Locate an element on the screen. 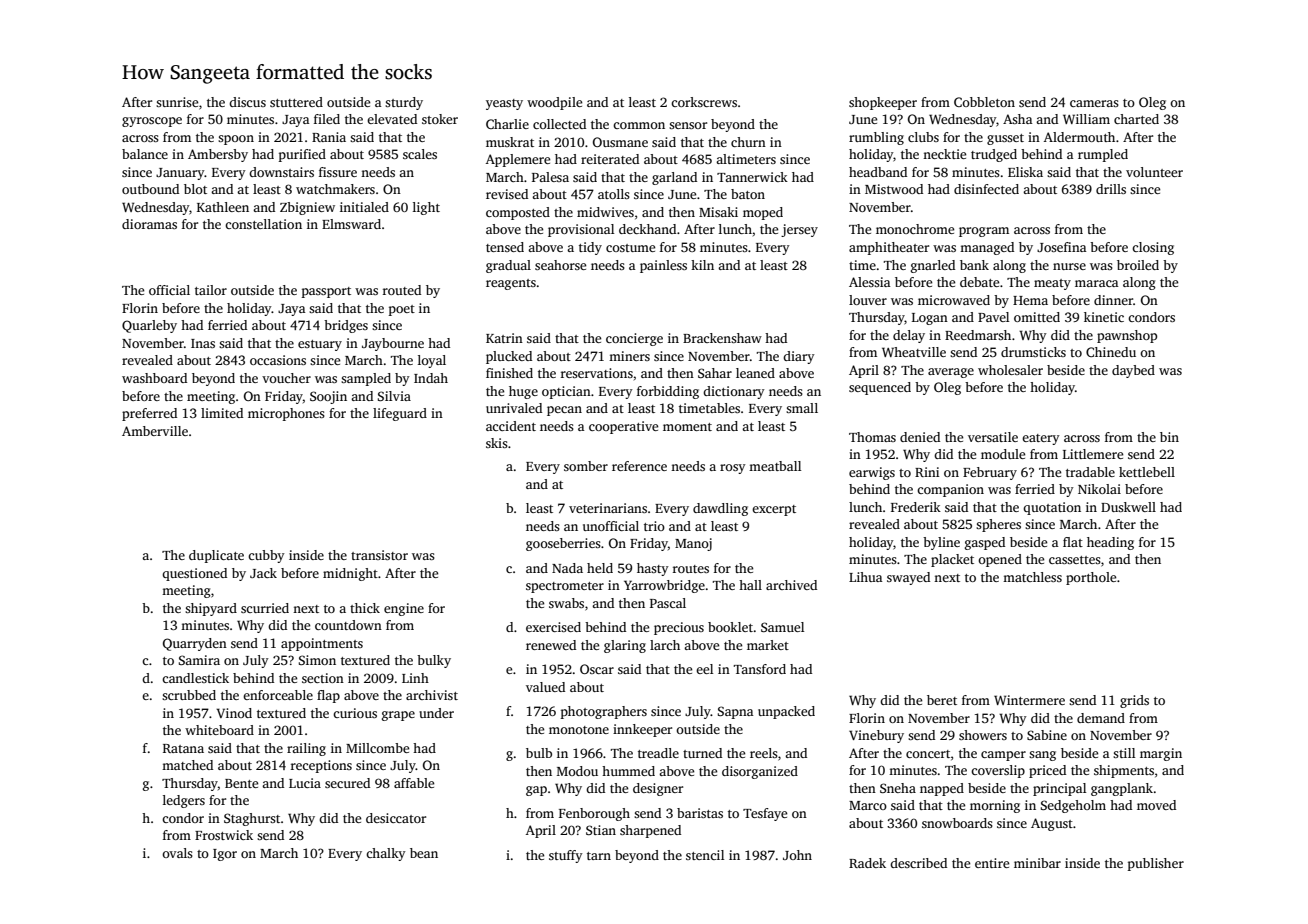 The width and height of the screenshot is (1308, 924). trudged is located at coordinates (994, 155).
